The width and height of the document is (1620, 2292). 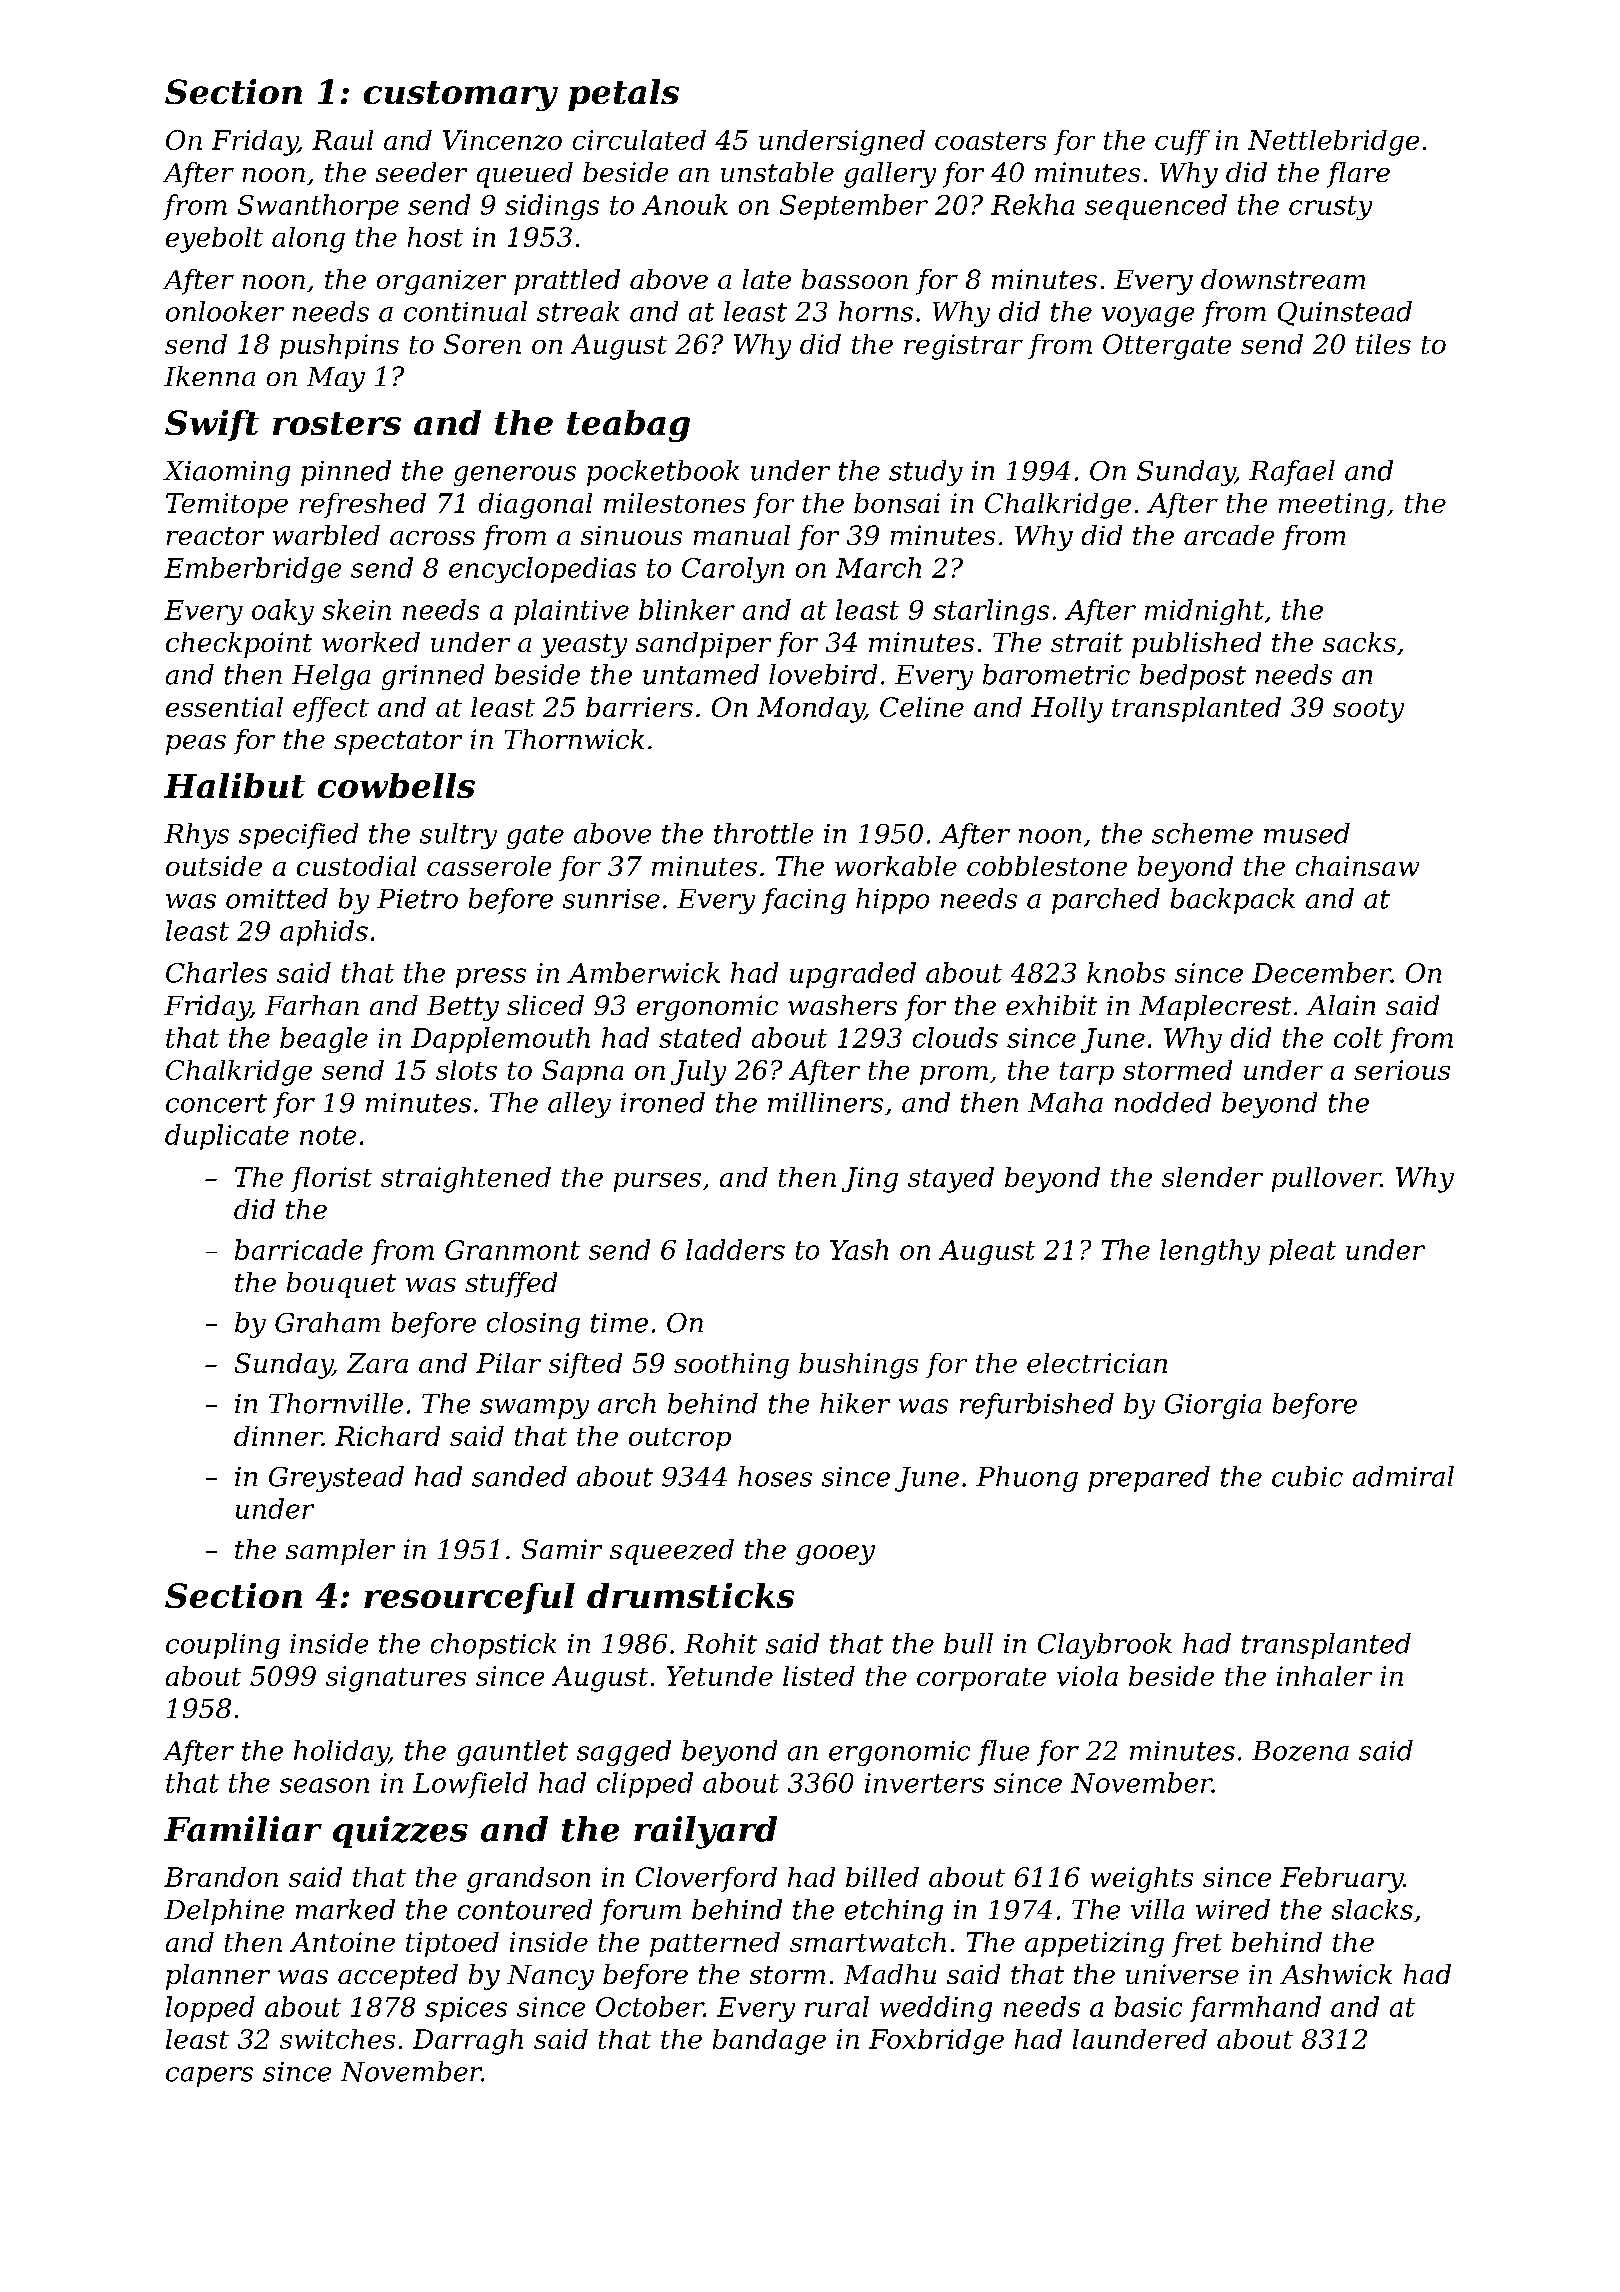 I want to click on petals, so click(x=623, y=95).
